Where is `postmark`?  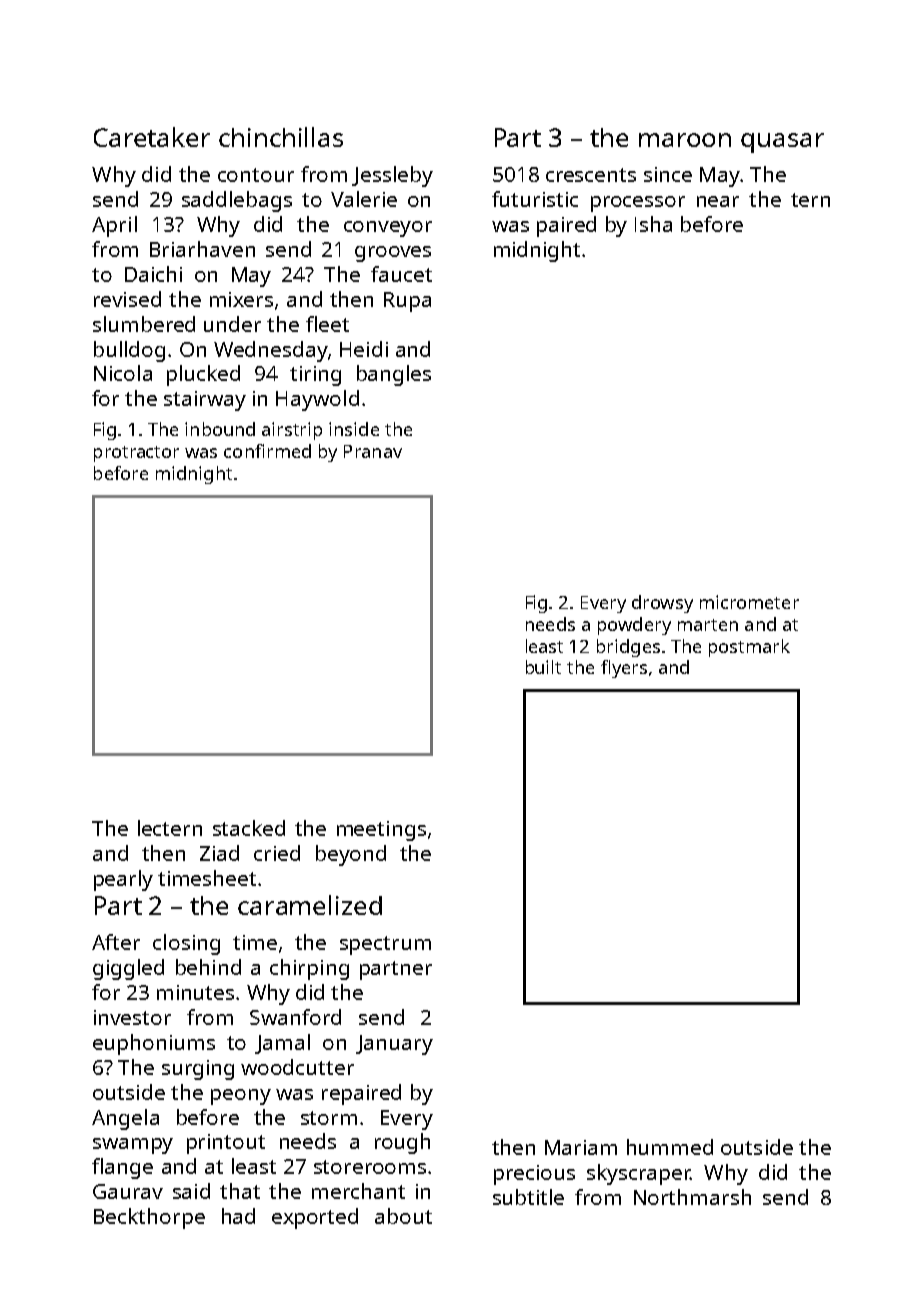 postmark is located at coordinates (749, 648).
